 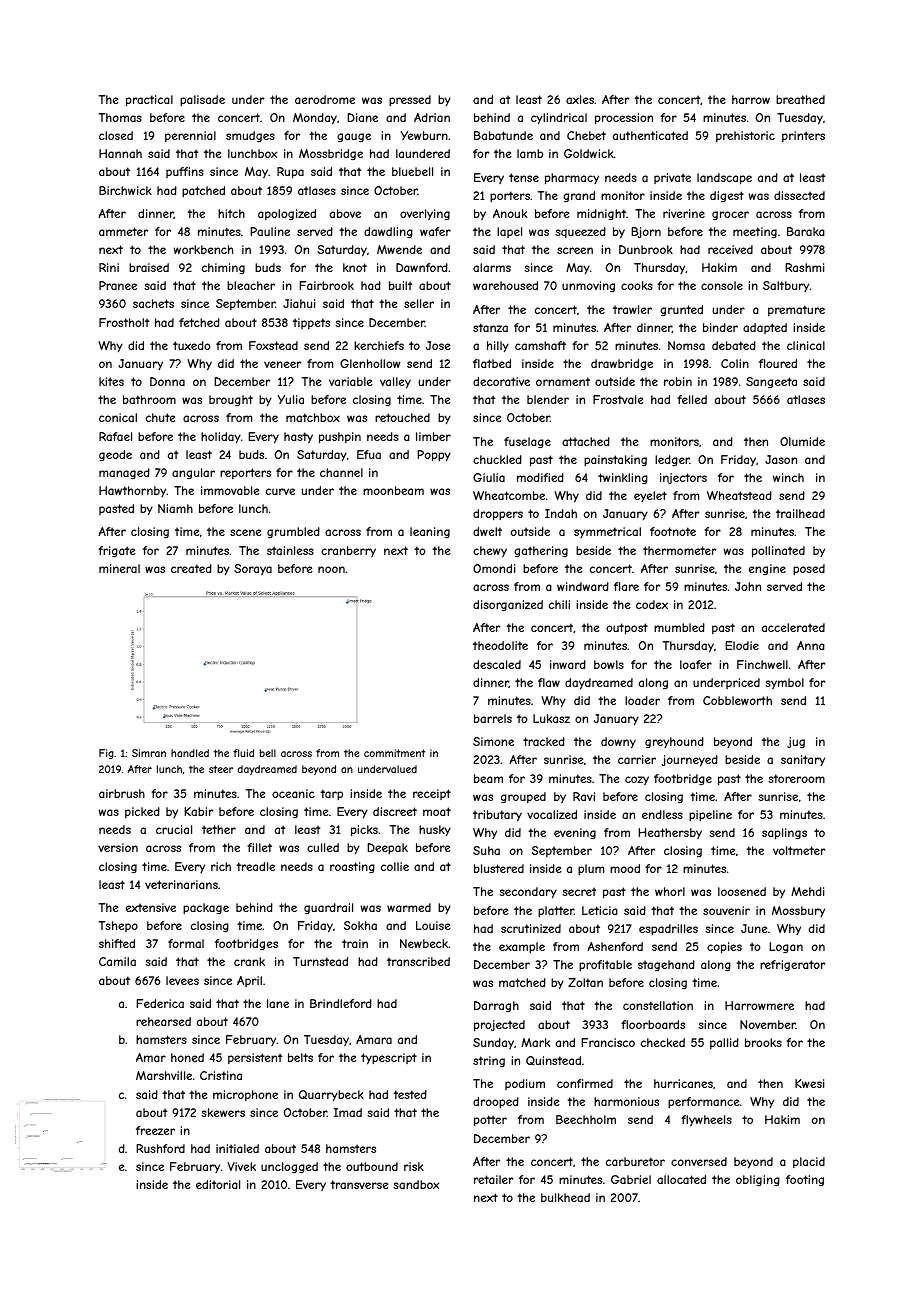 I want to click on editorial, so click(x=218, y=1184).
